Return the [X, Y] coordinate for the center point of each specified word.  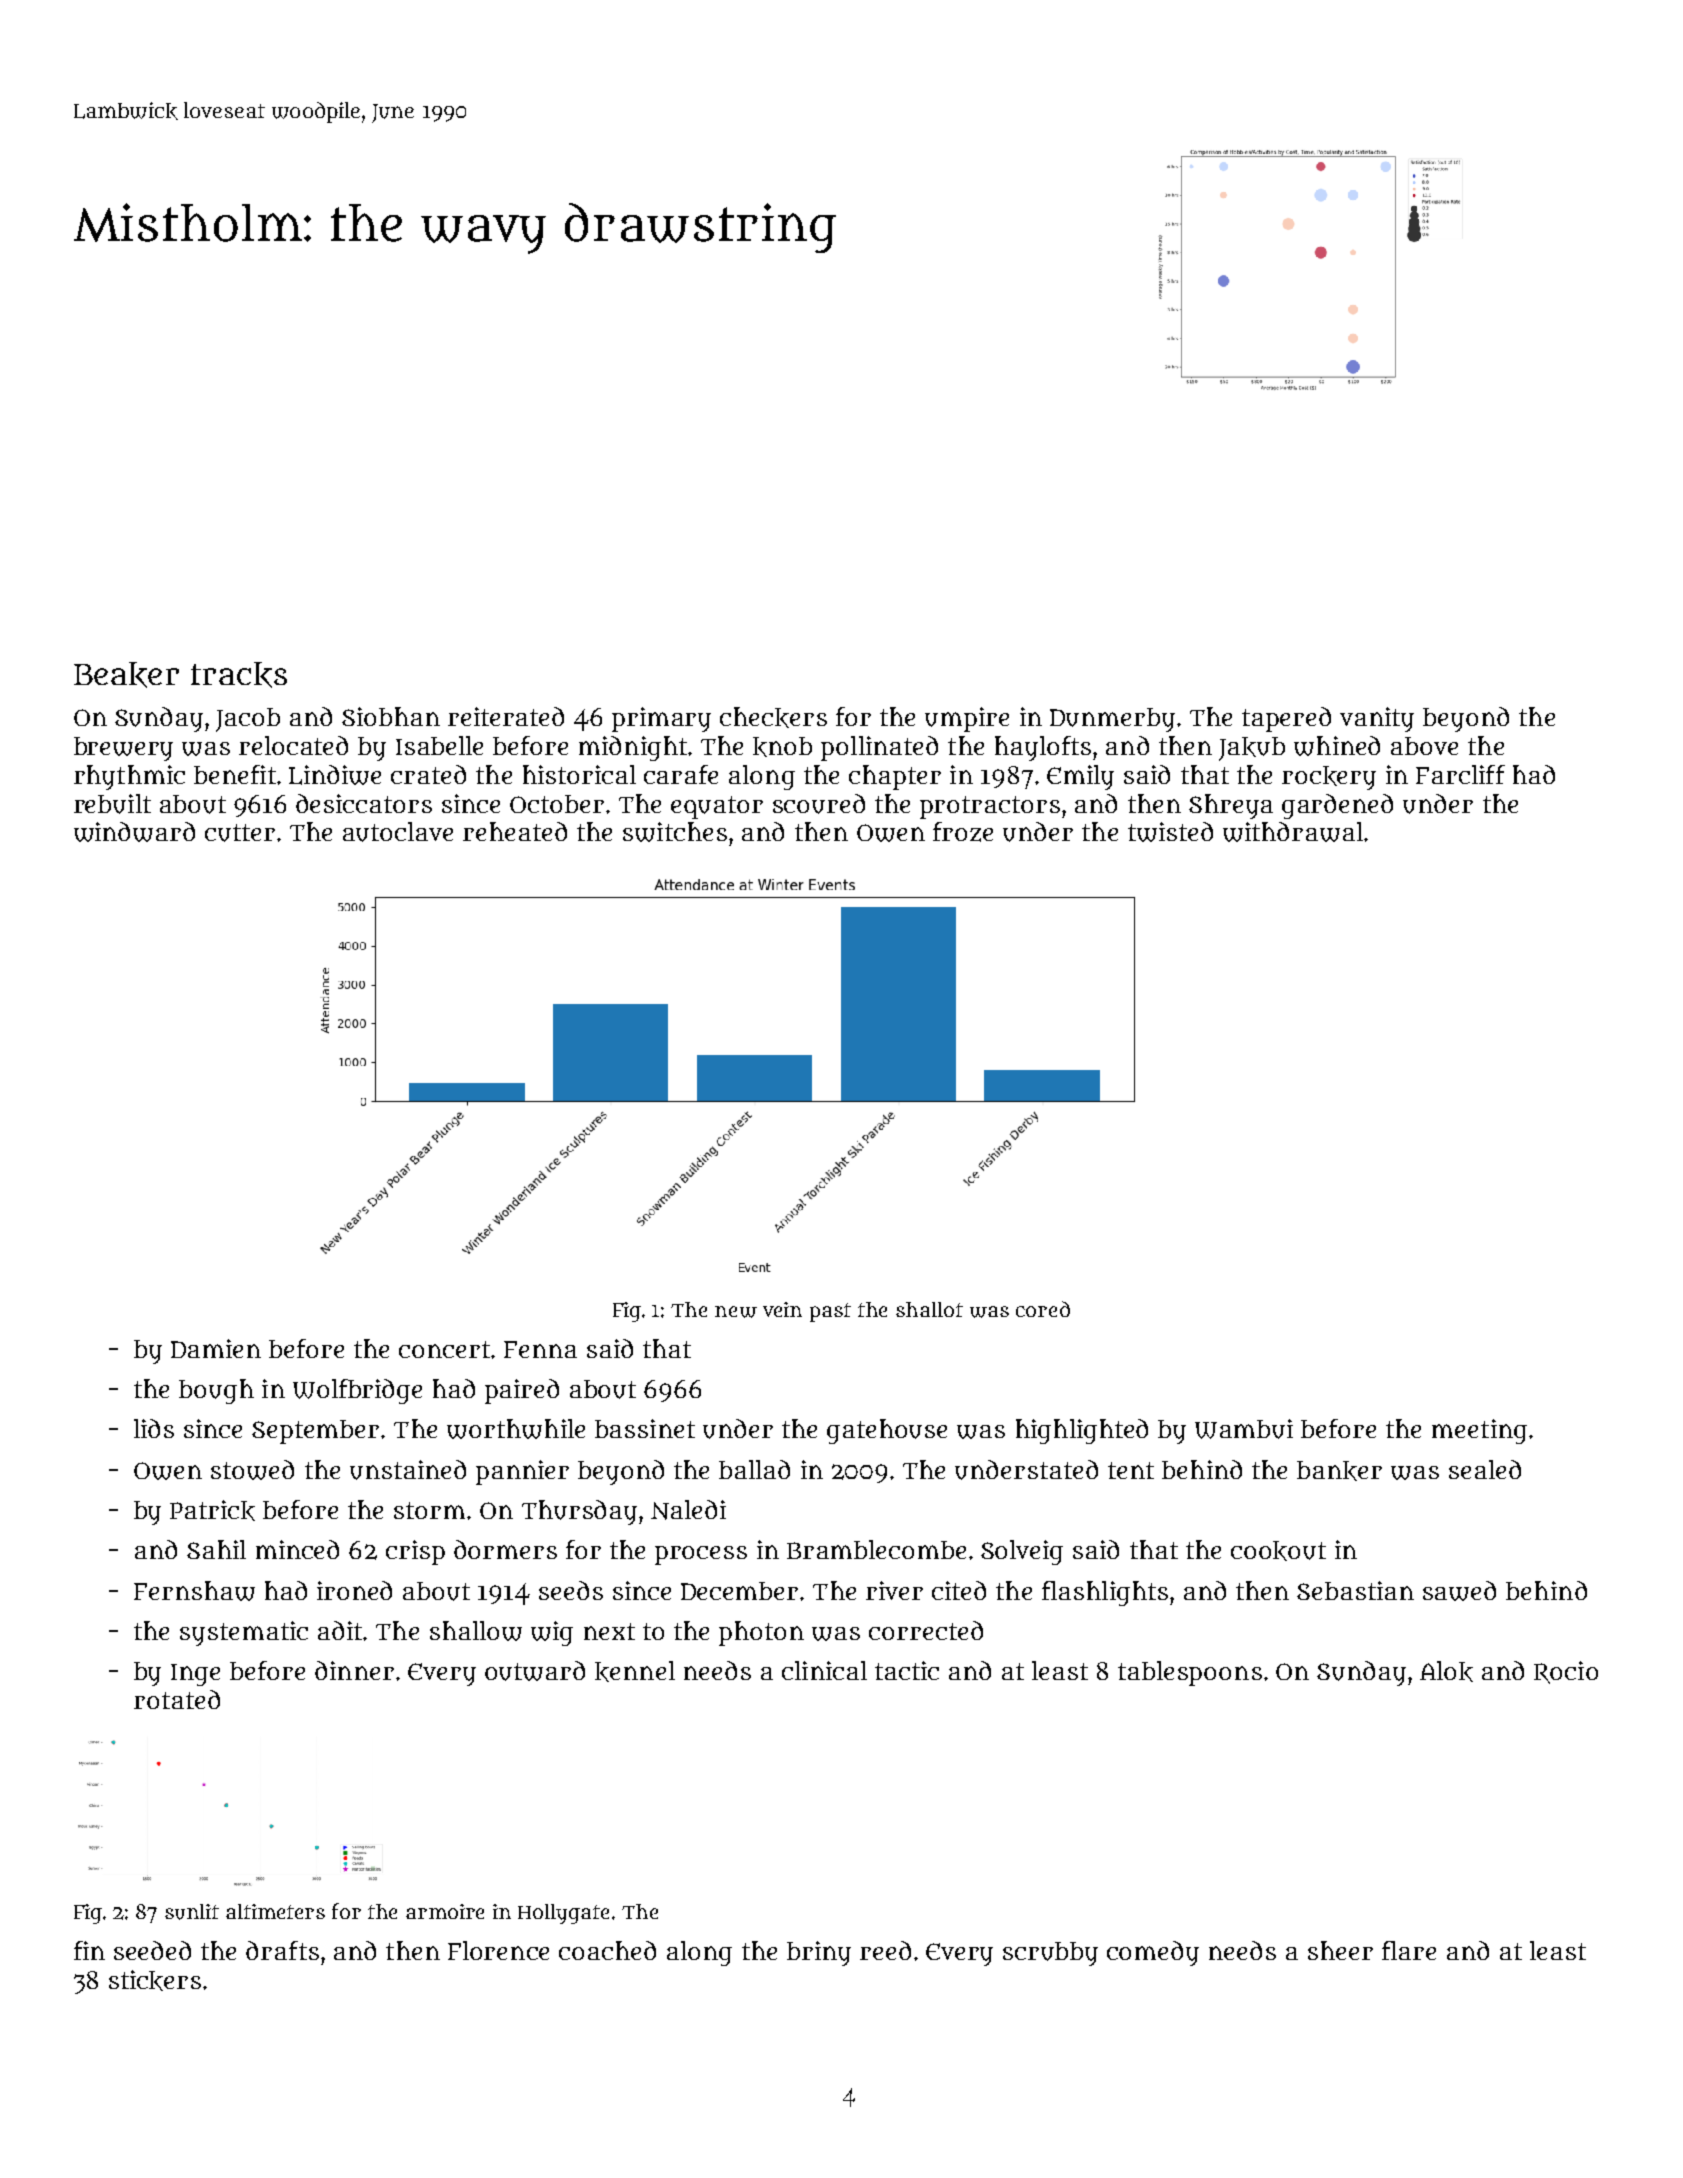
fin [89, 1950]
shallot [929, 1309]
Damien [216, 1348]
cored [1043, 1309]
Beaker [126, 675]
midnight [633, 748]
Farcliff [1460, 774]
